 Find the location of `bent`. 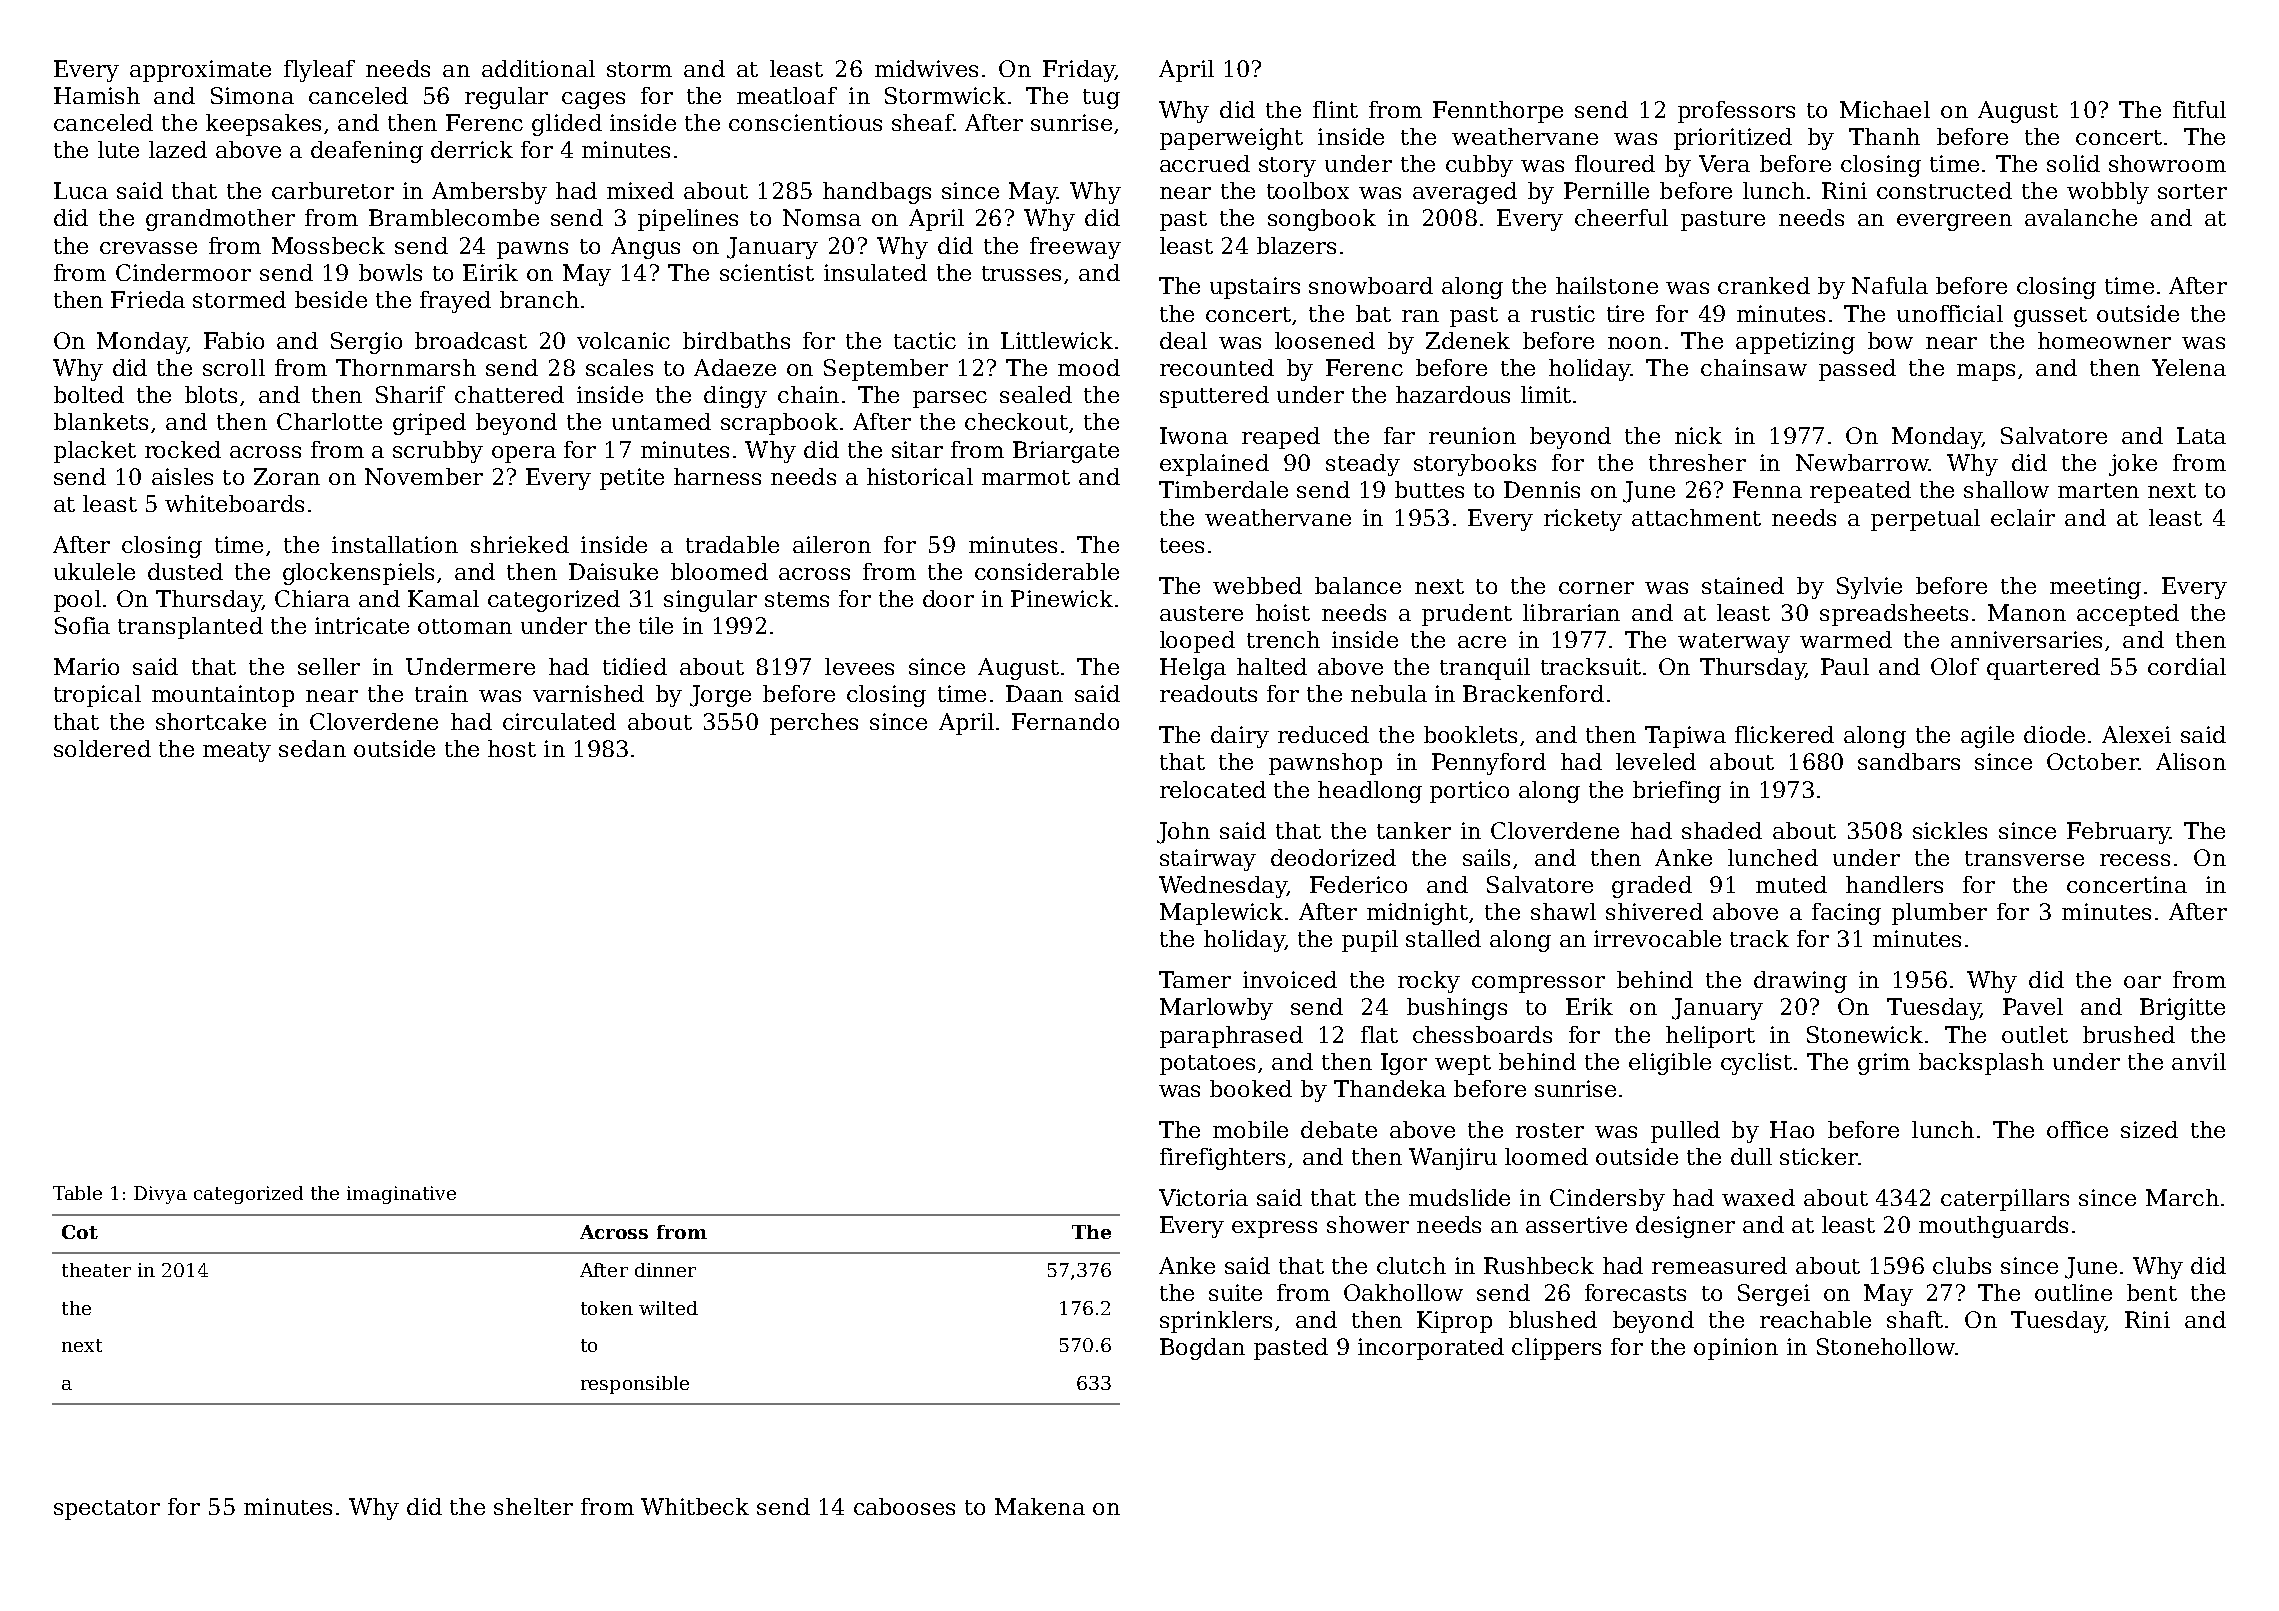

bent is located at coordinates (2152, 1292).
